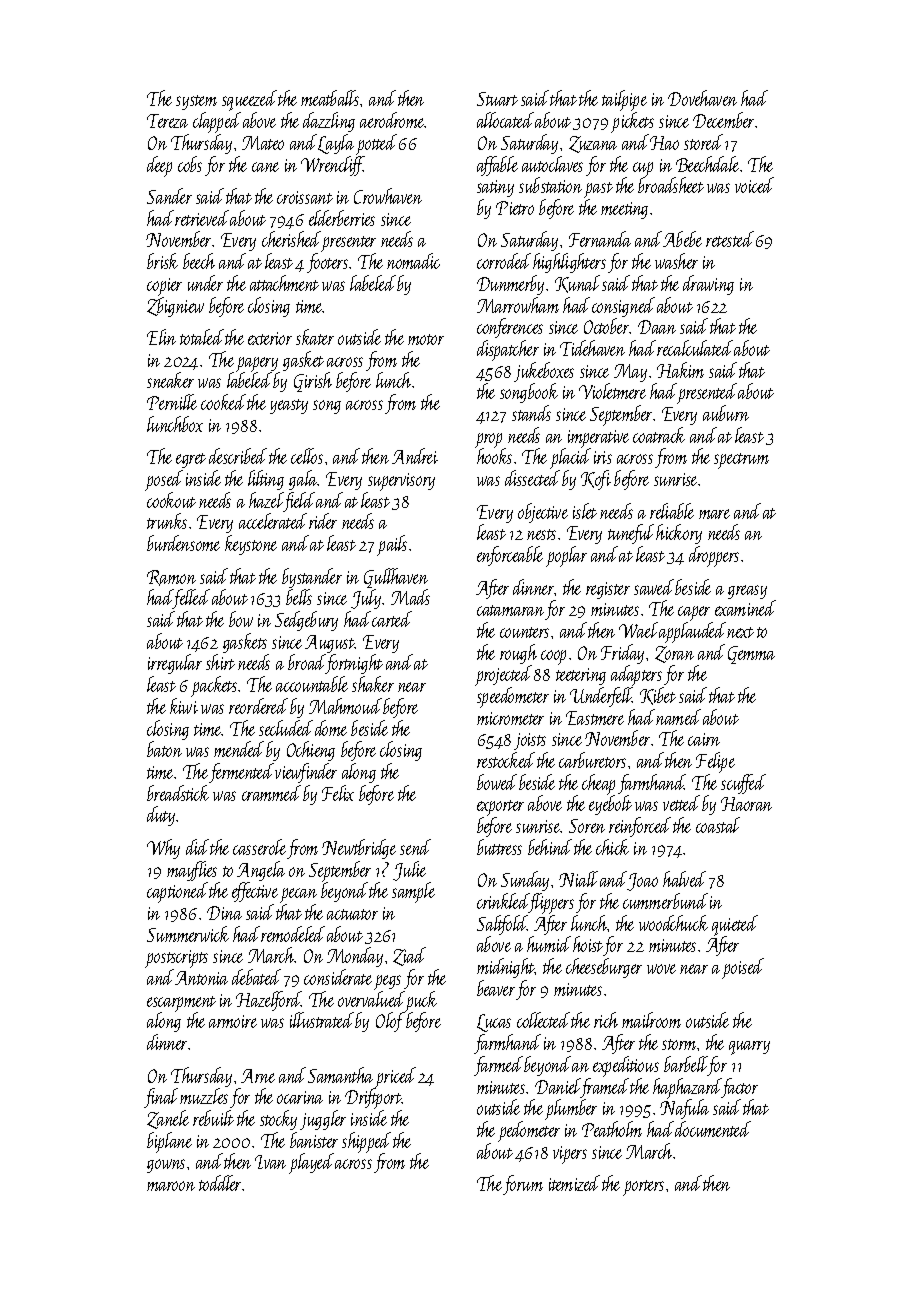 The height and width of the page is (1314, 924). Describe the element at coordinates (167, 121) in the page. I see `Tereza` at that location.
